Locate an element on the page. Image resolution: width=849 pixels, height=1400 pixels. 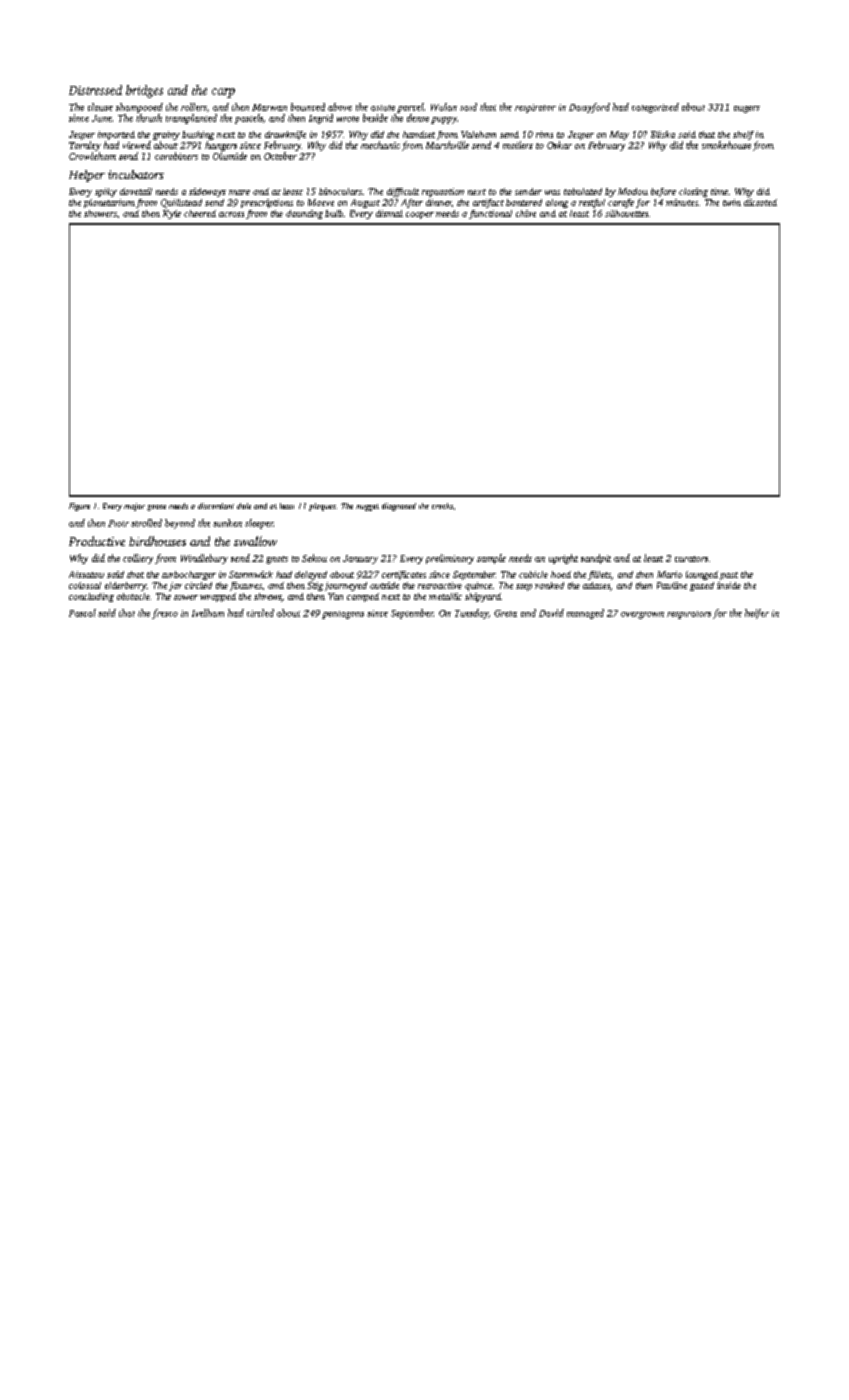
curators is located at coordinates (691, 559).
